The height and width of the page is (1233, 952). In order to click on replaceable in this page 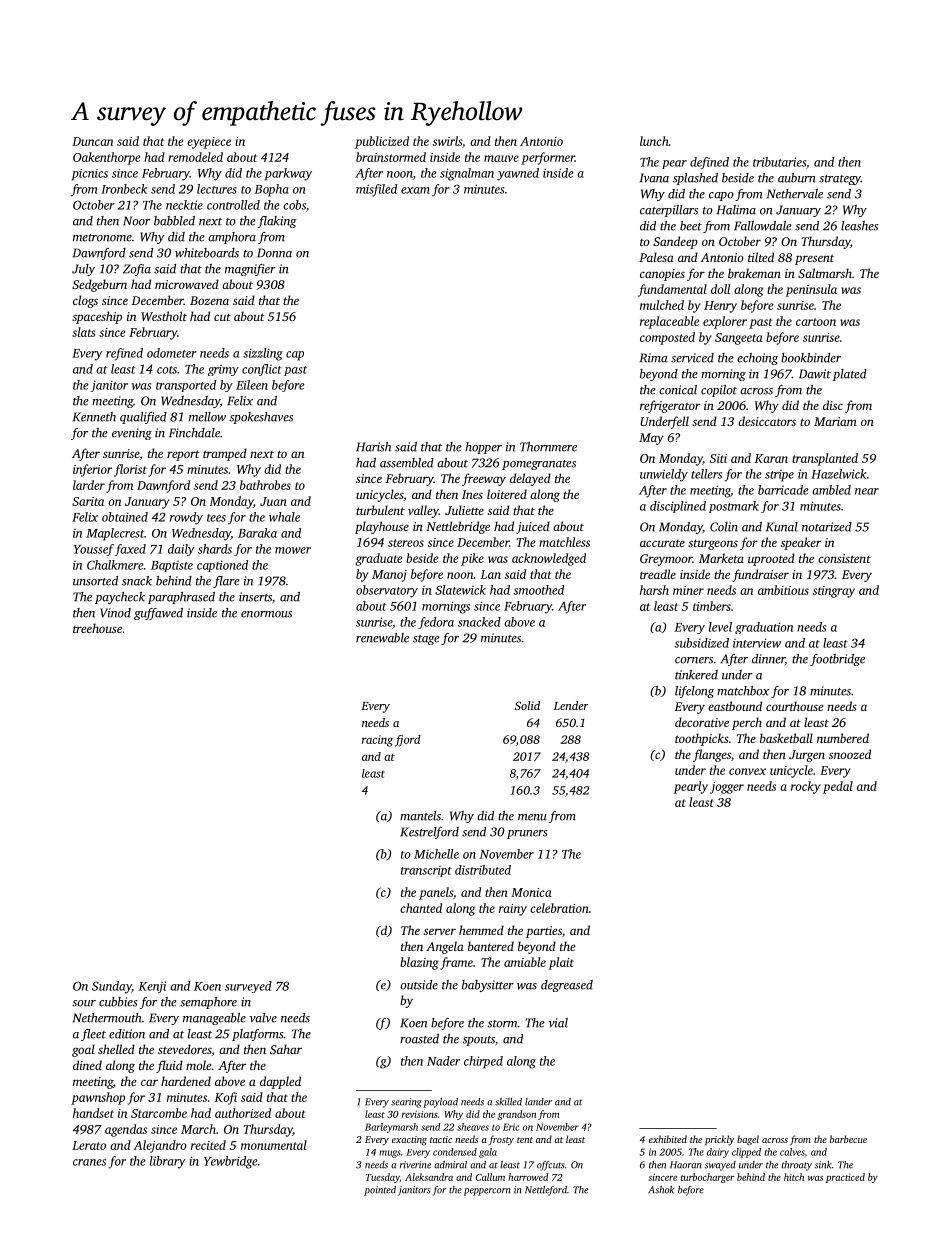, I will do `click(669, 322)`.
